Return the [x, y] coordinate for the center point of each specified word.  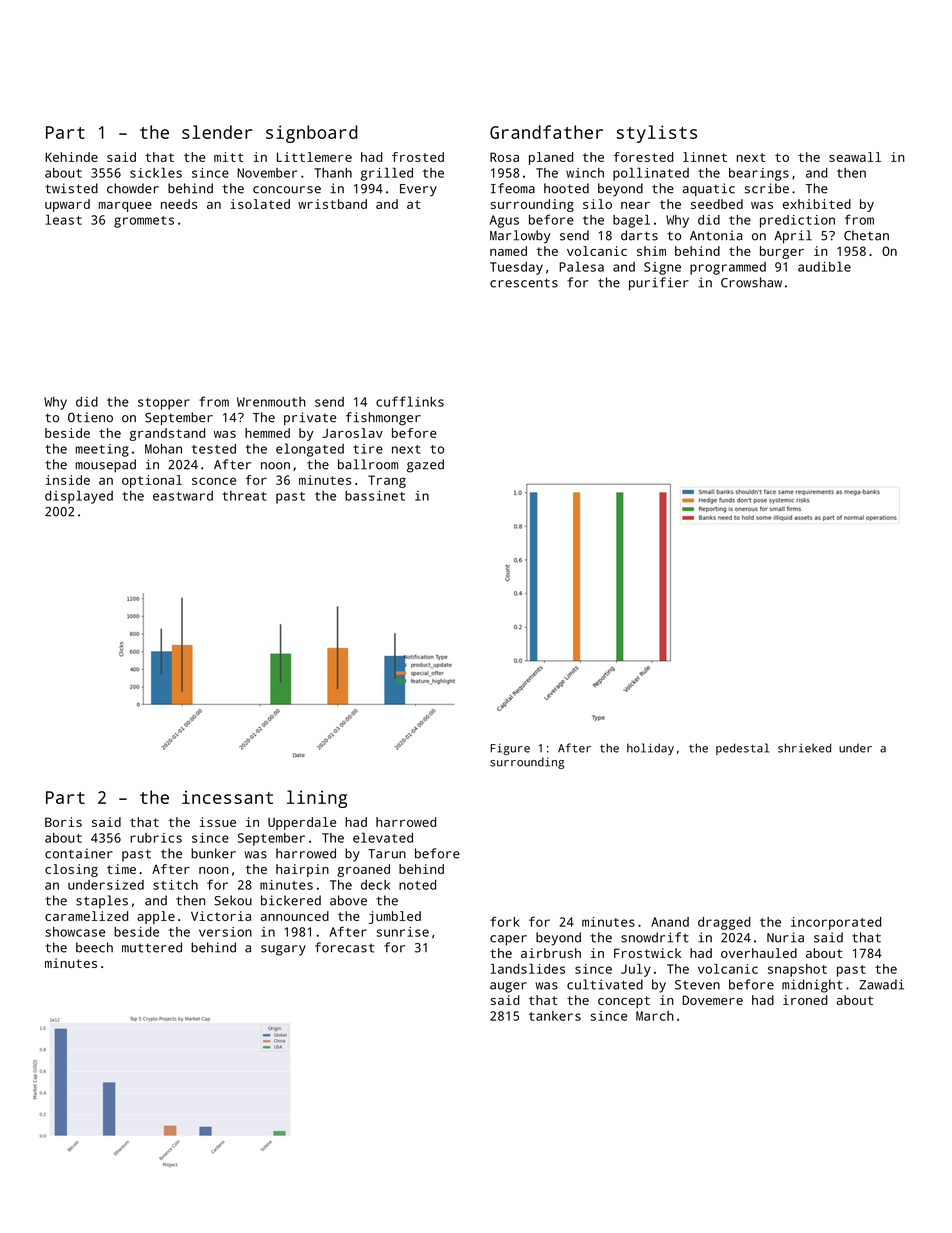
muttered [152, 947]
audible [824, 266]
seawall [855, 157]
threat [244, 496]
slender [217, 132]
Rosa [504, 157]
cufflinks [410, 401]
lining [317, 799]
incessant [227, 797]
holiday [650, 749]
